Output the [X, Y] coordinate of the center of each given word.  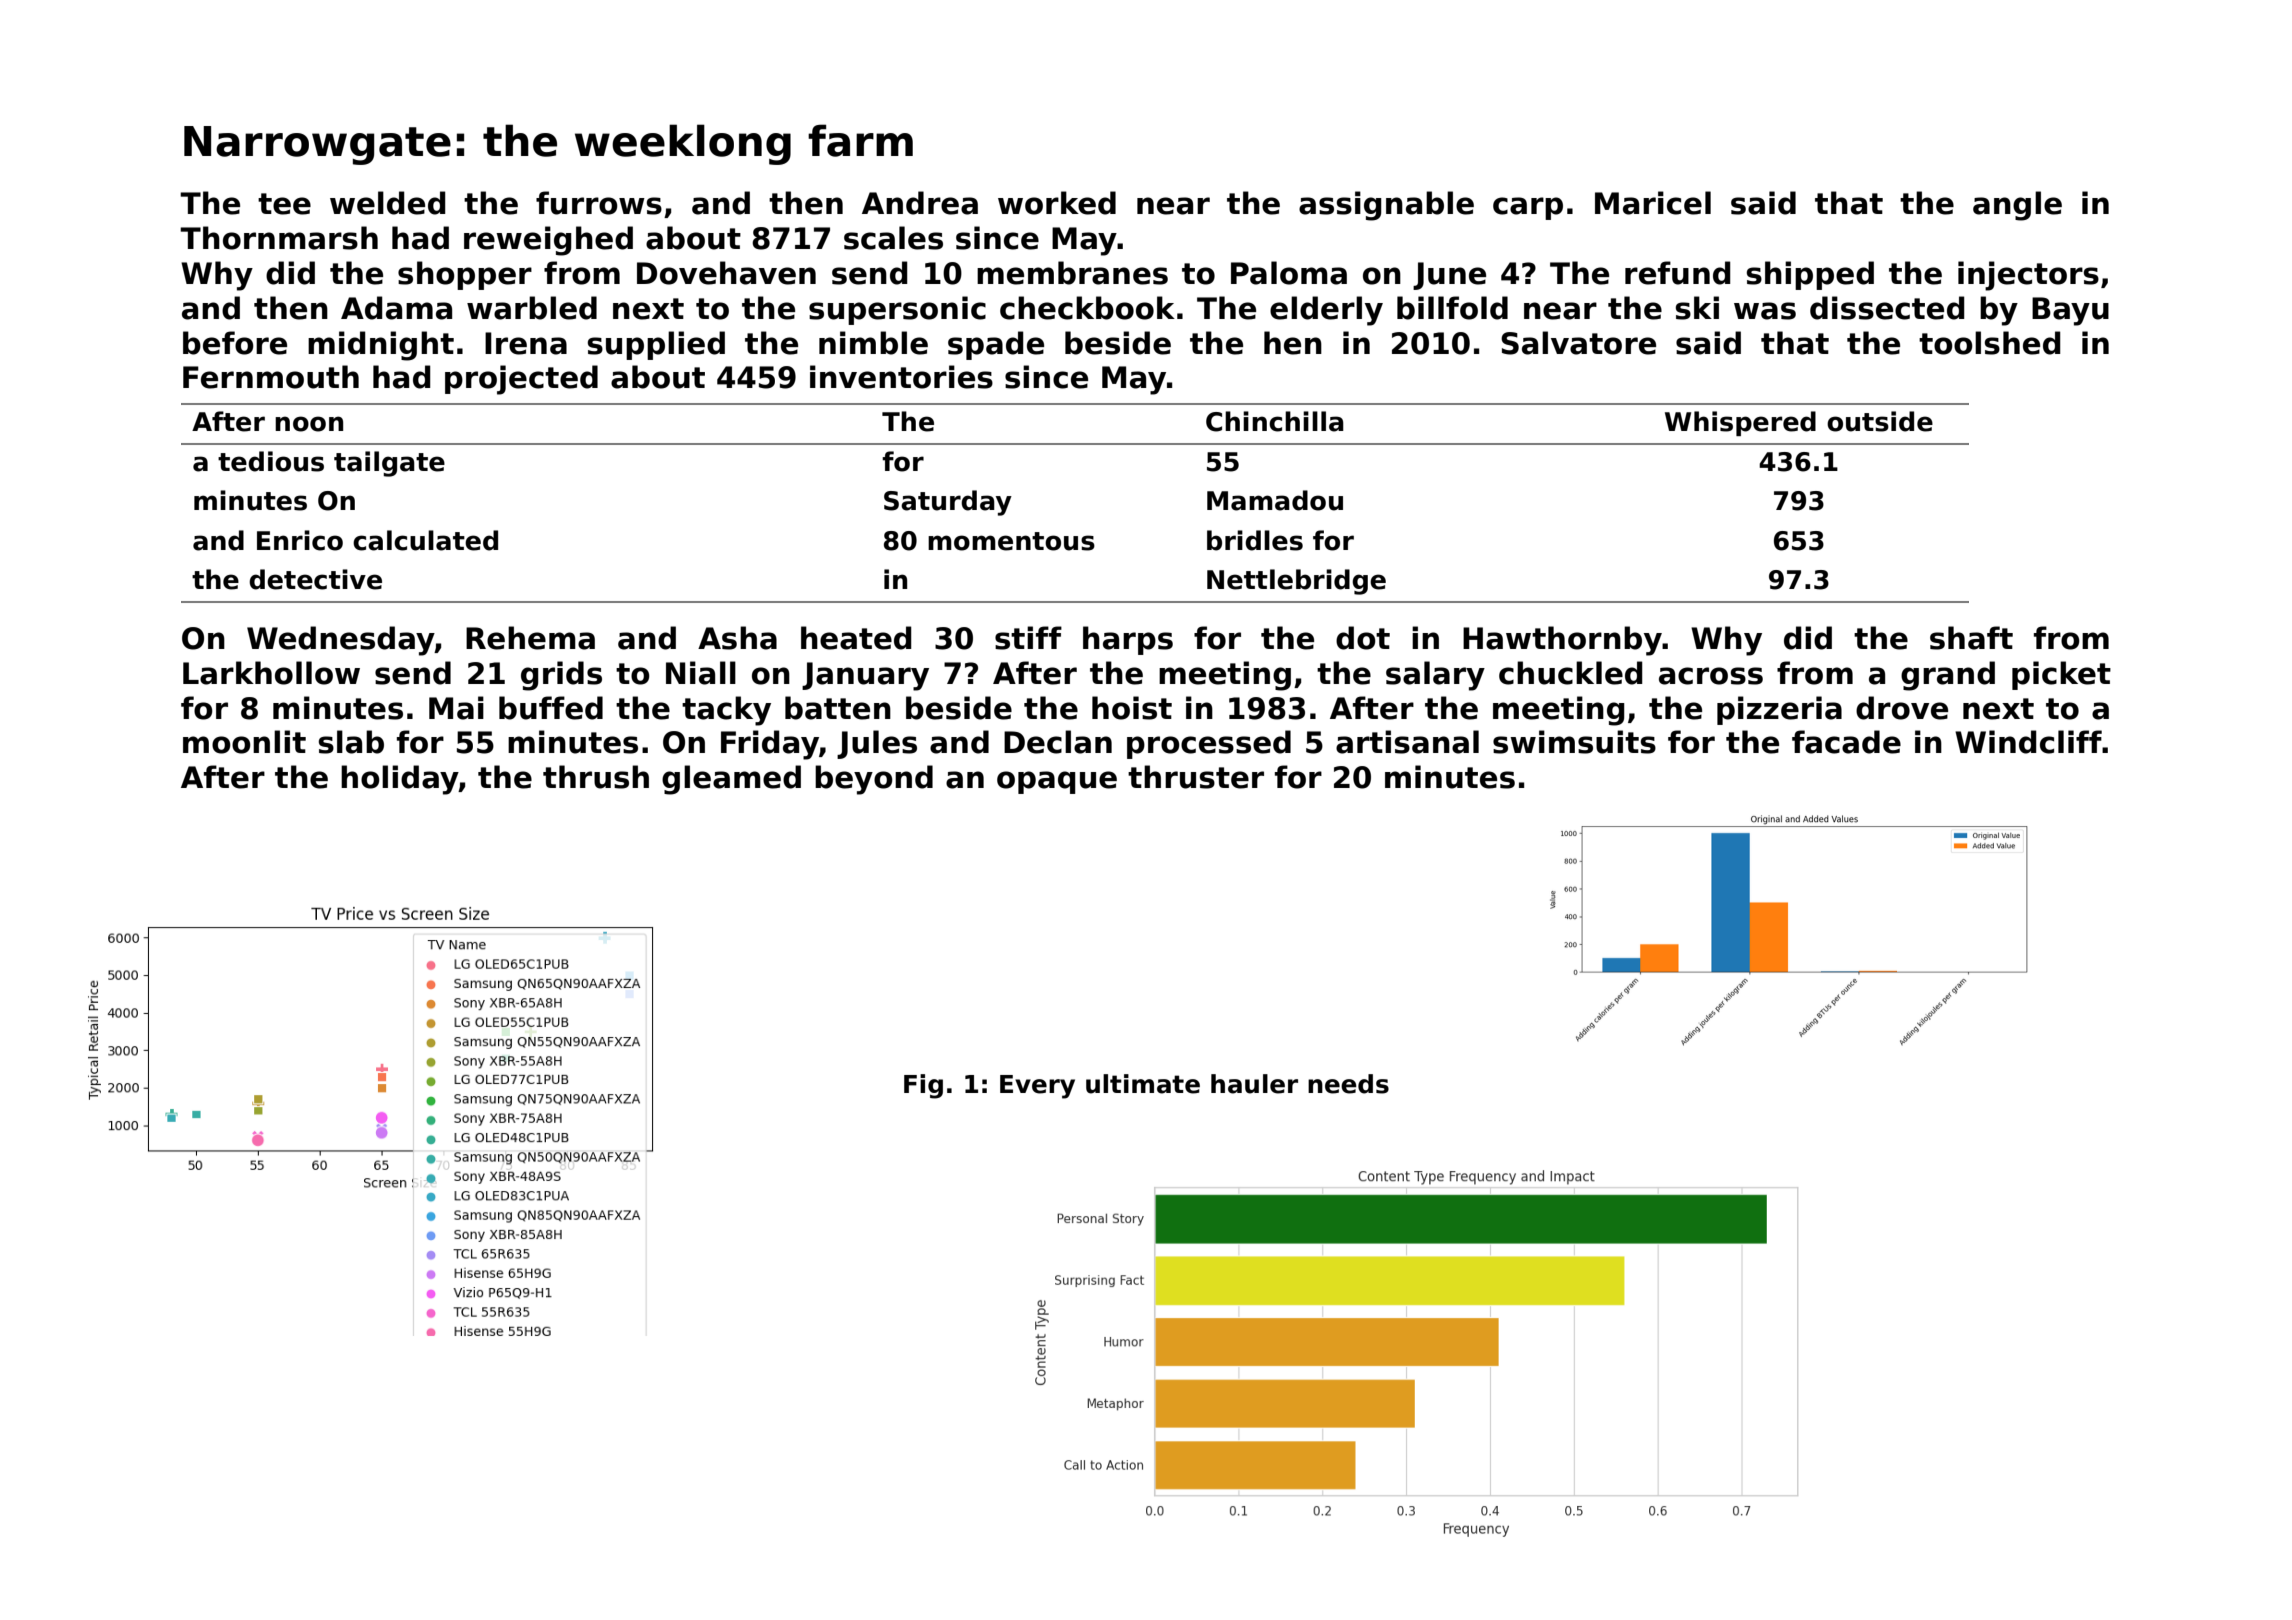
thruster [1196, 777]
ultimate [1143, 1084]
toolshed [1990, 343]
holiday [400, 780]
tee [284, 204]
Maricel [1653, 203]
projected [521, 380]
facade [1846, 742]
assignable [1386, 206]
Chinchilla [1275, 421]
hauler [1254, 1084]
